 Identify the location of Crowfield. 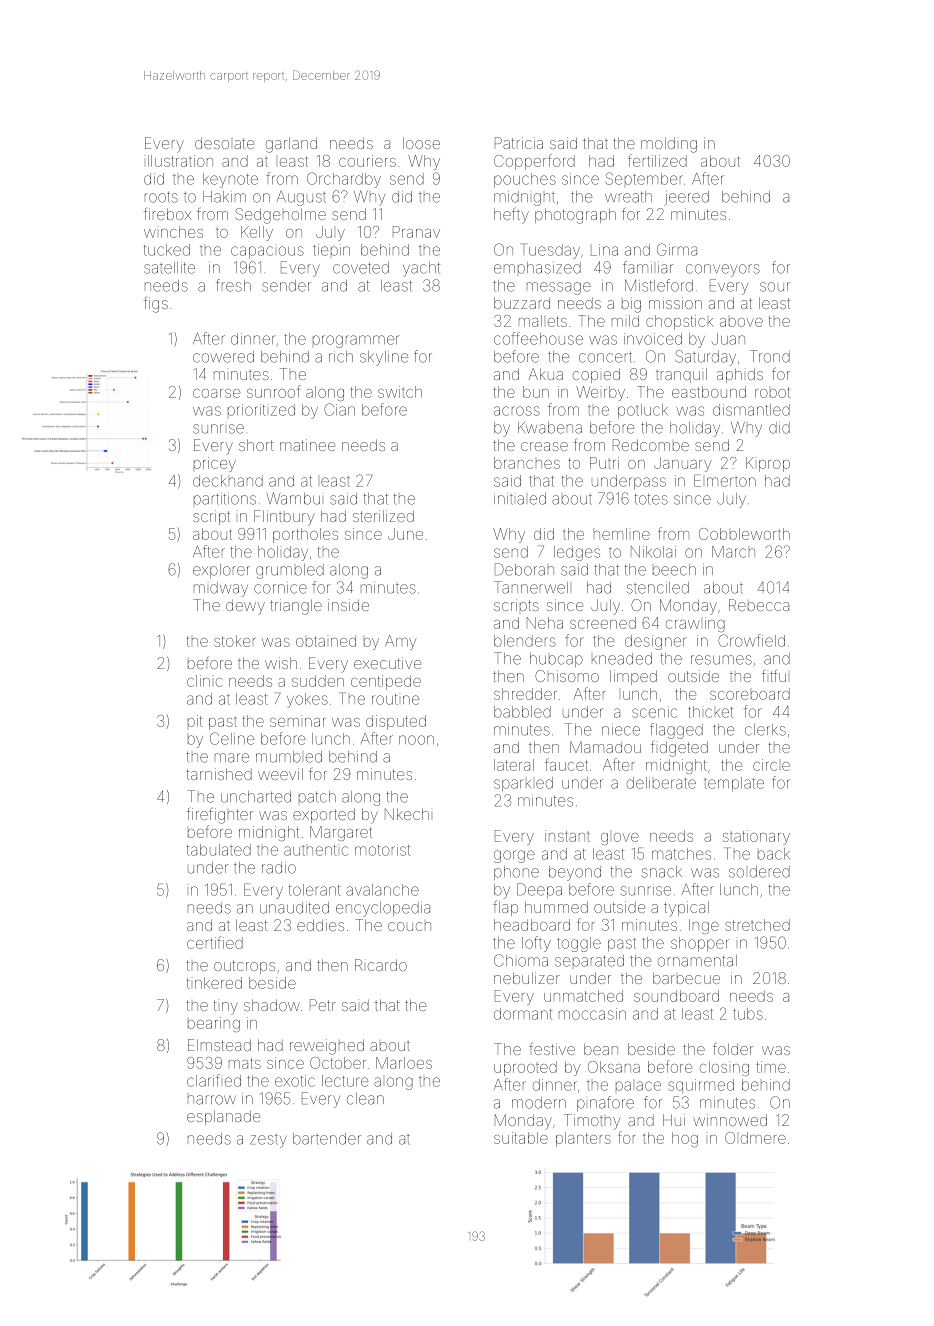
(751, 640).
